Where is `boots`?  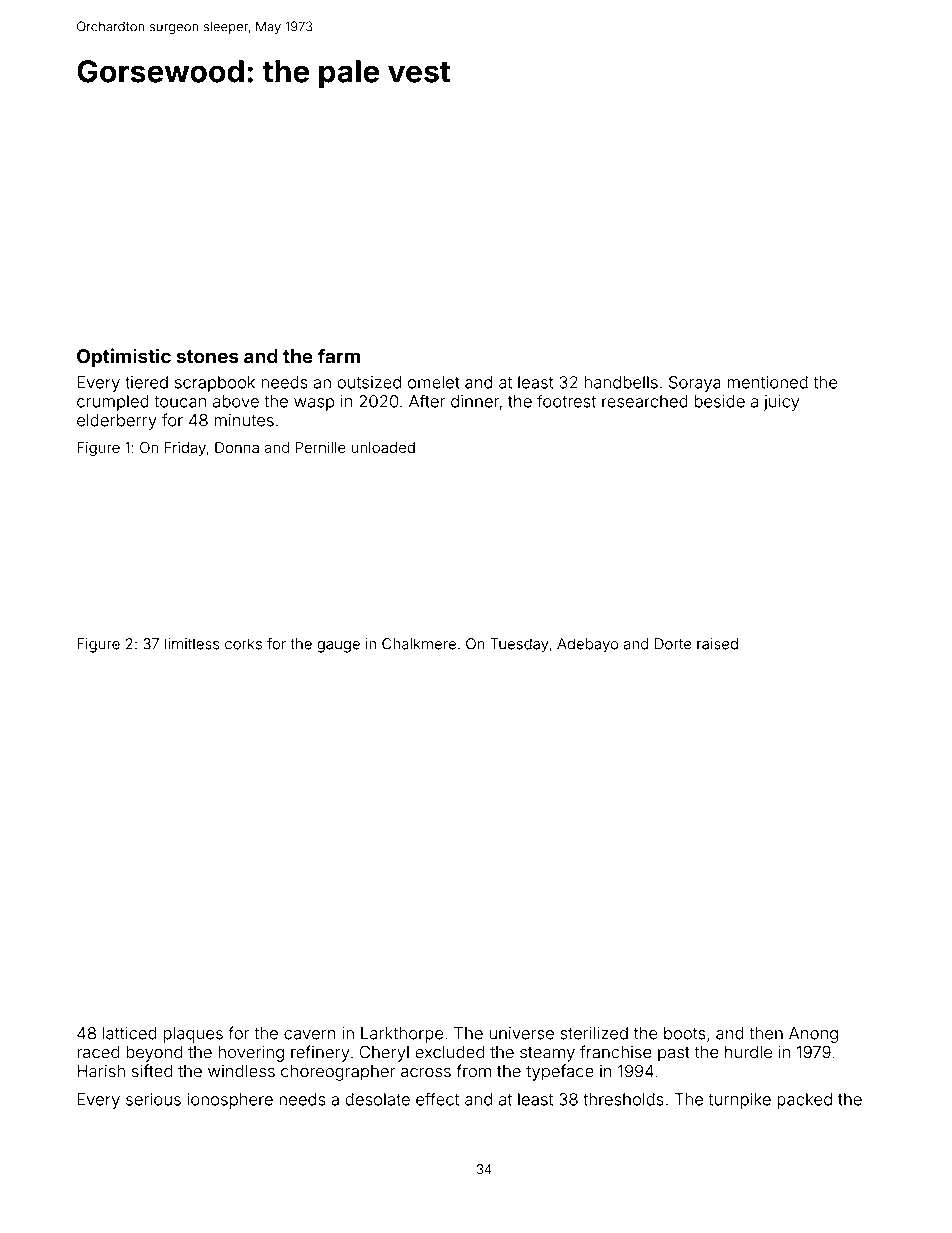 boots is located at coordinates (685, 1033).
